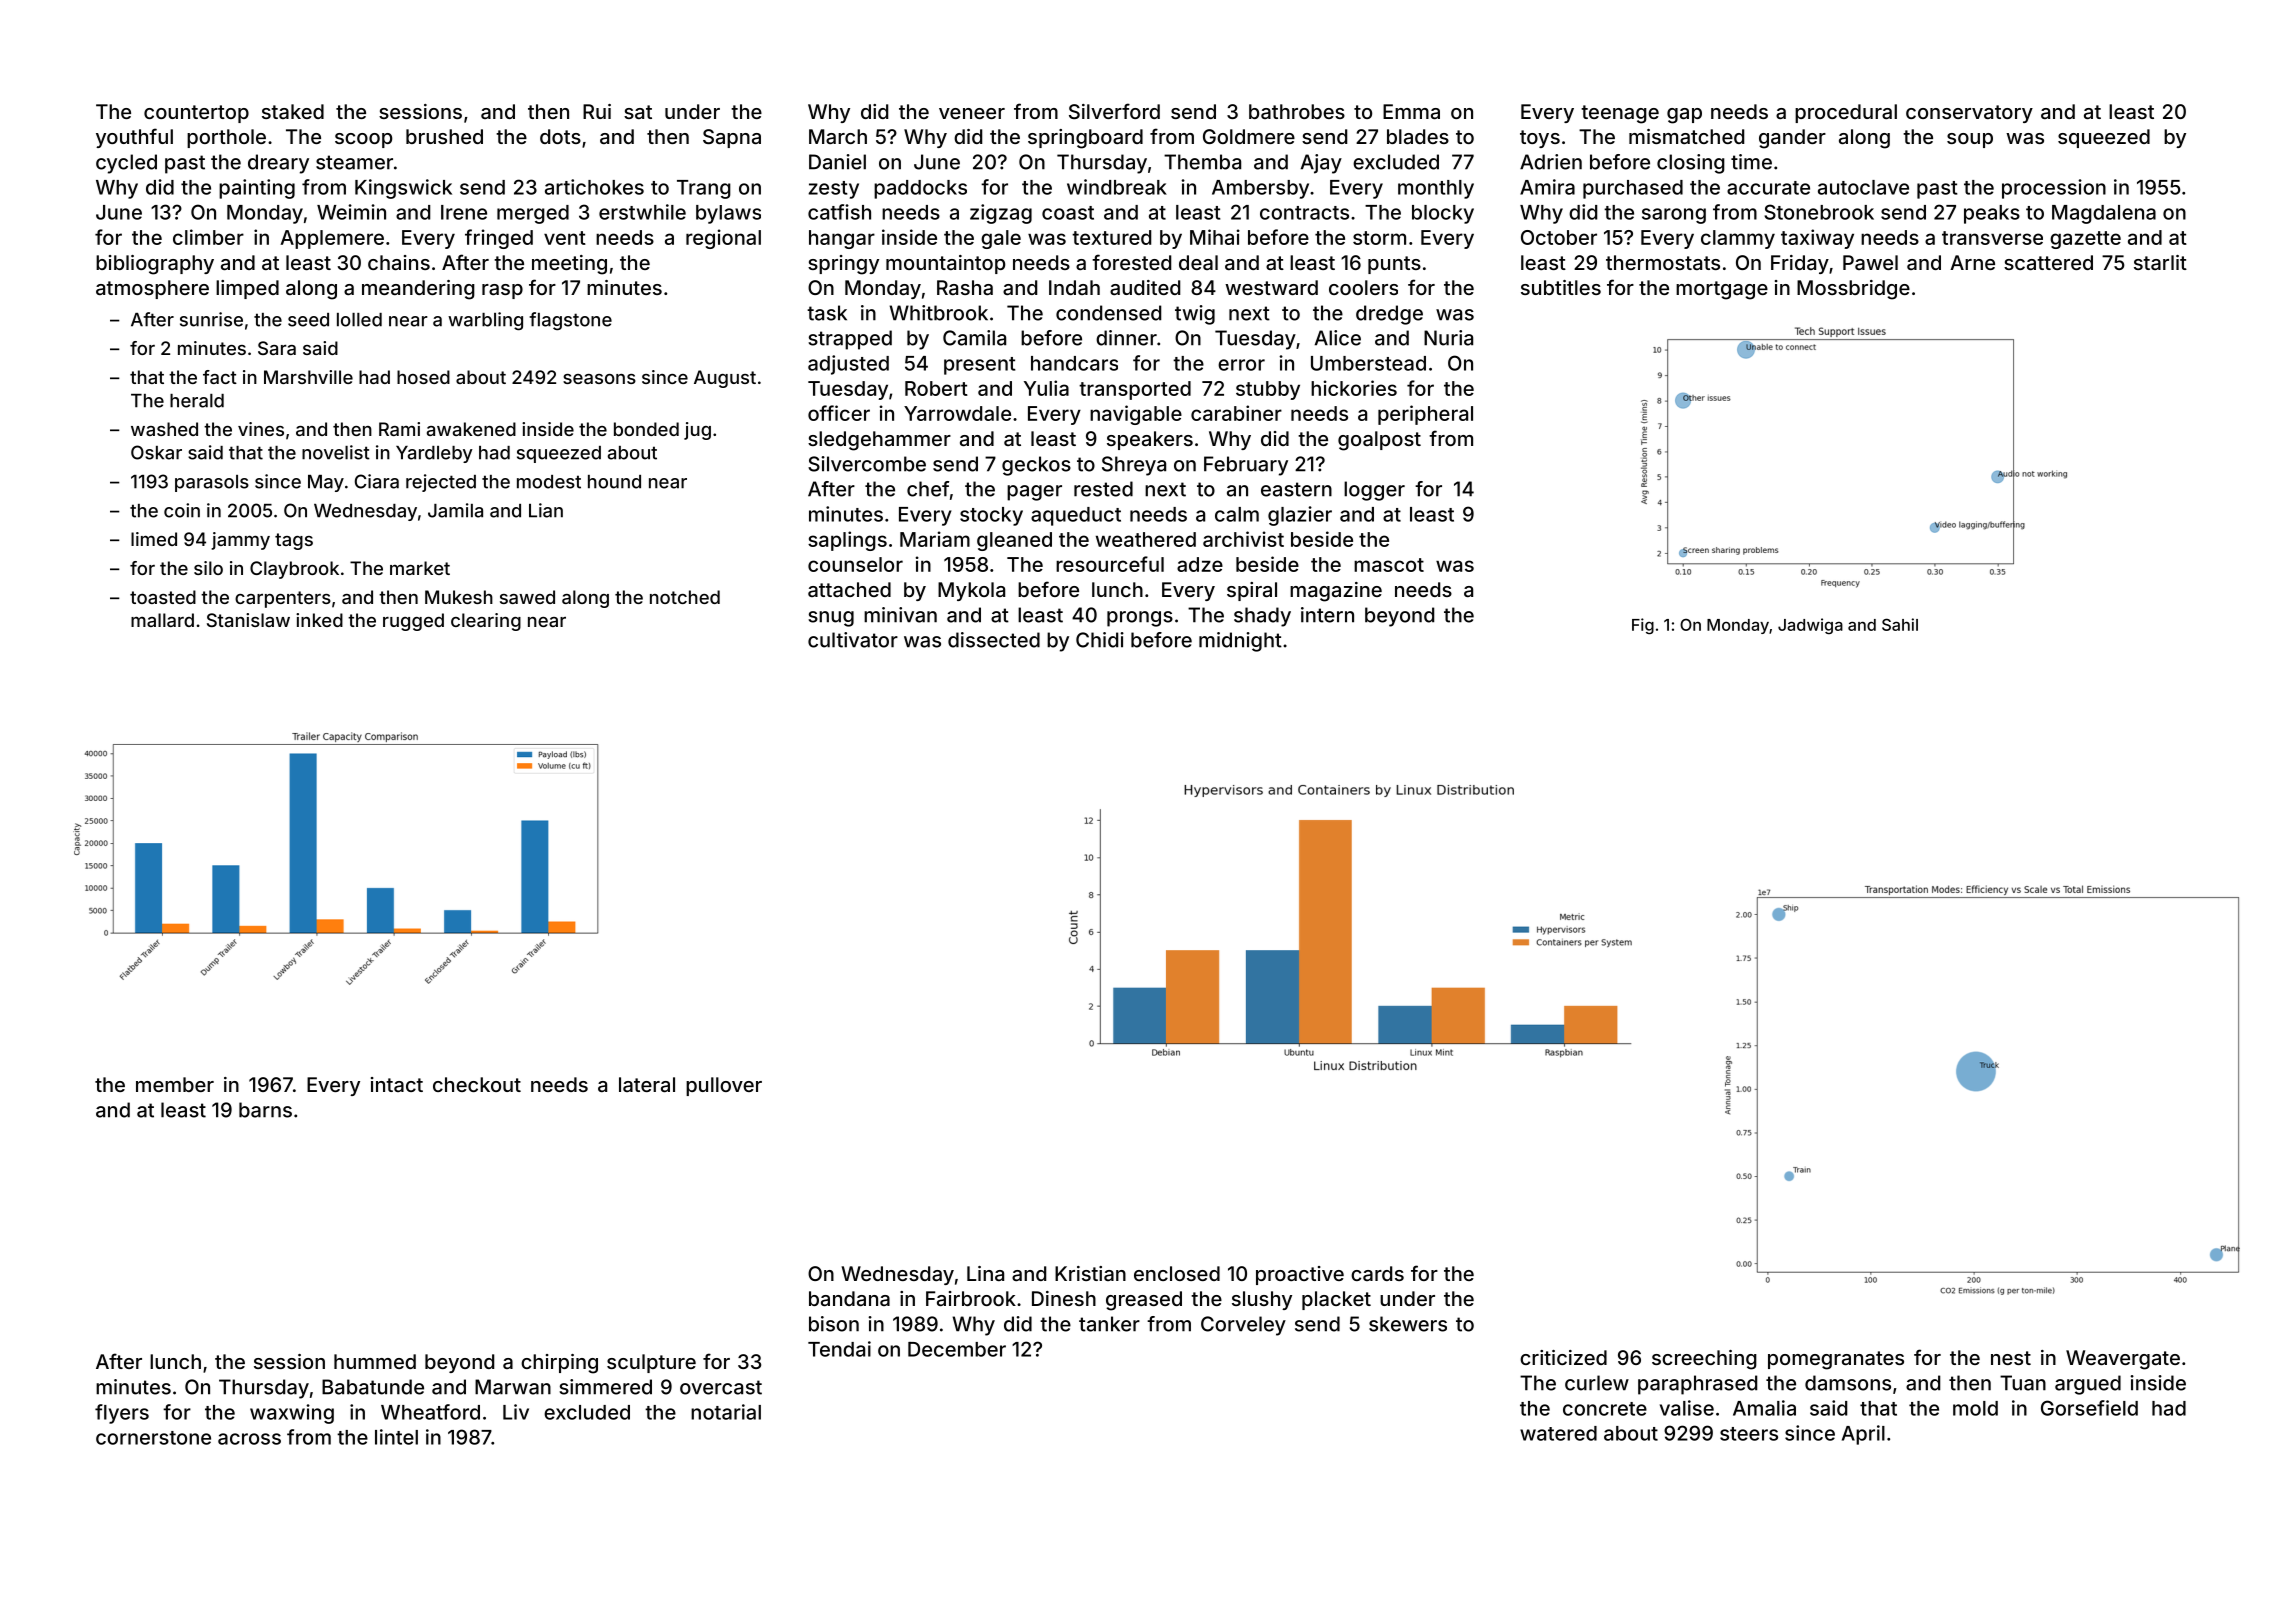 This document has height=1614, width=2282. Describe the element at coordinates (724, 1086) in the document. I see `pullover` at that location.
